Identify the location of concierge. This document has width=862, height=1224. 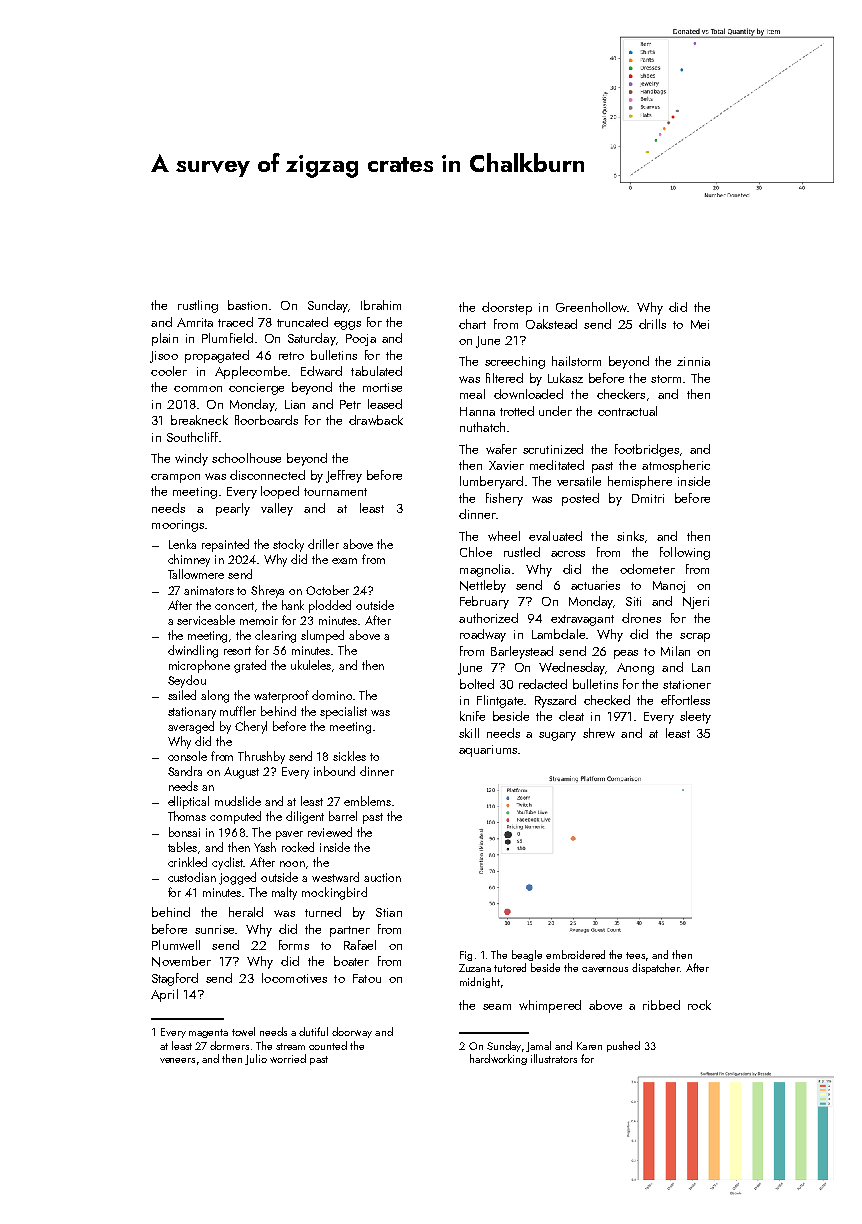
(256, 389).
